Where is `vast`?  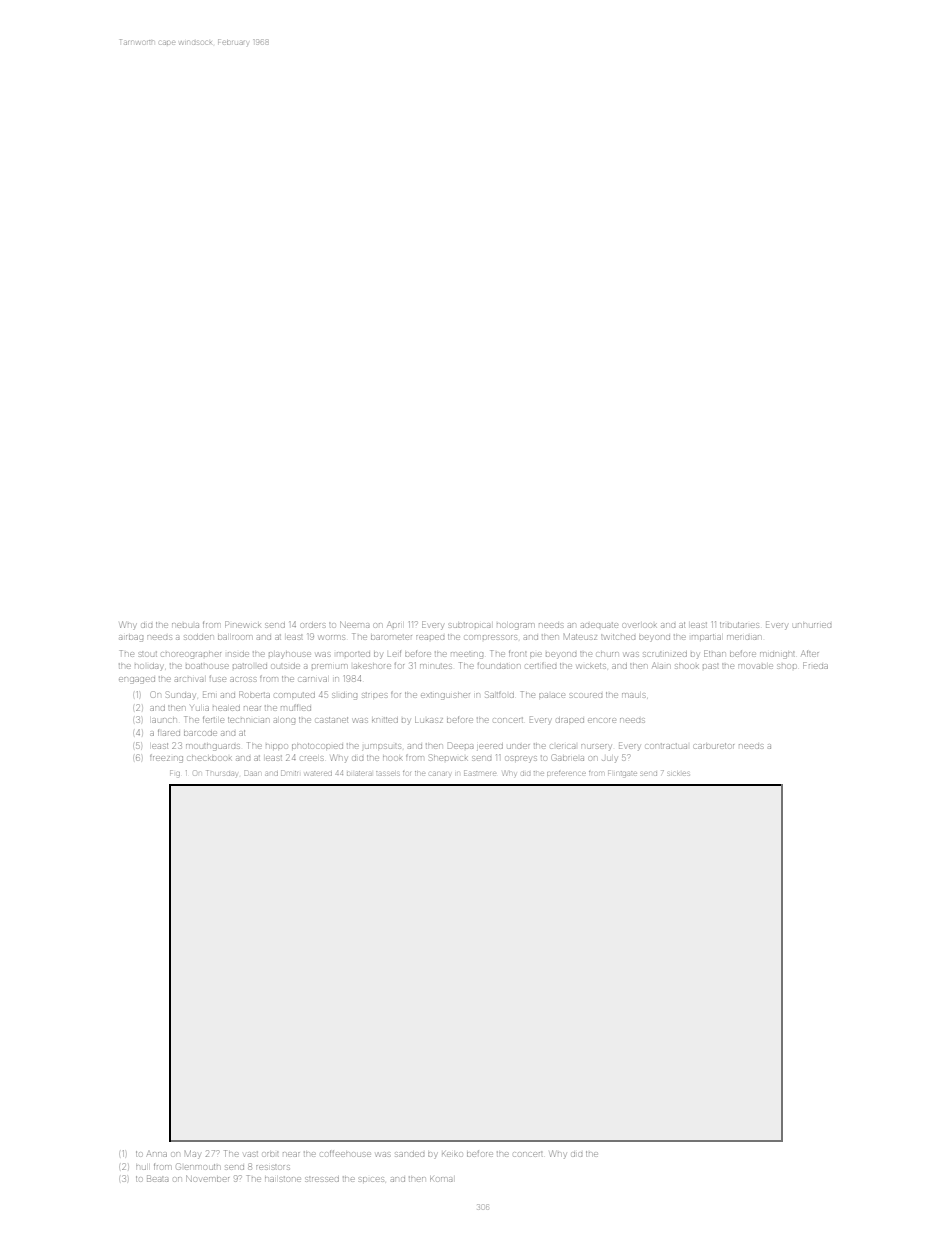 vast is located at coordinates (251, 1154).
